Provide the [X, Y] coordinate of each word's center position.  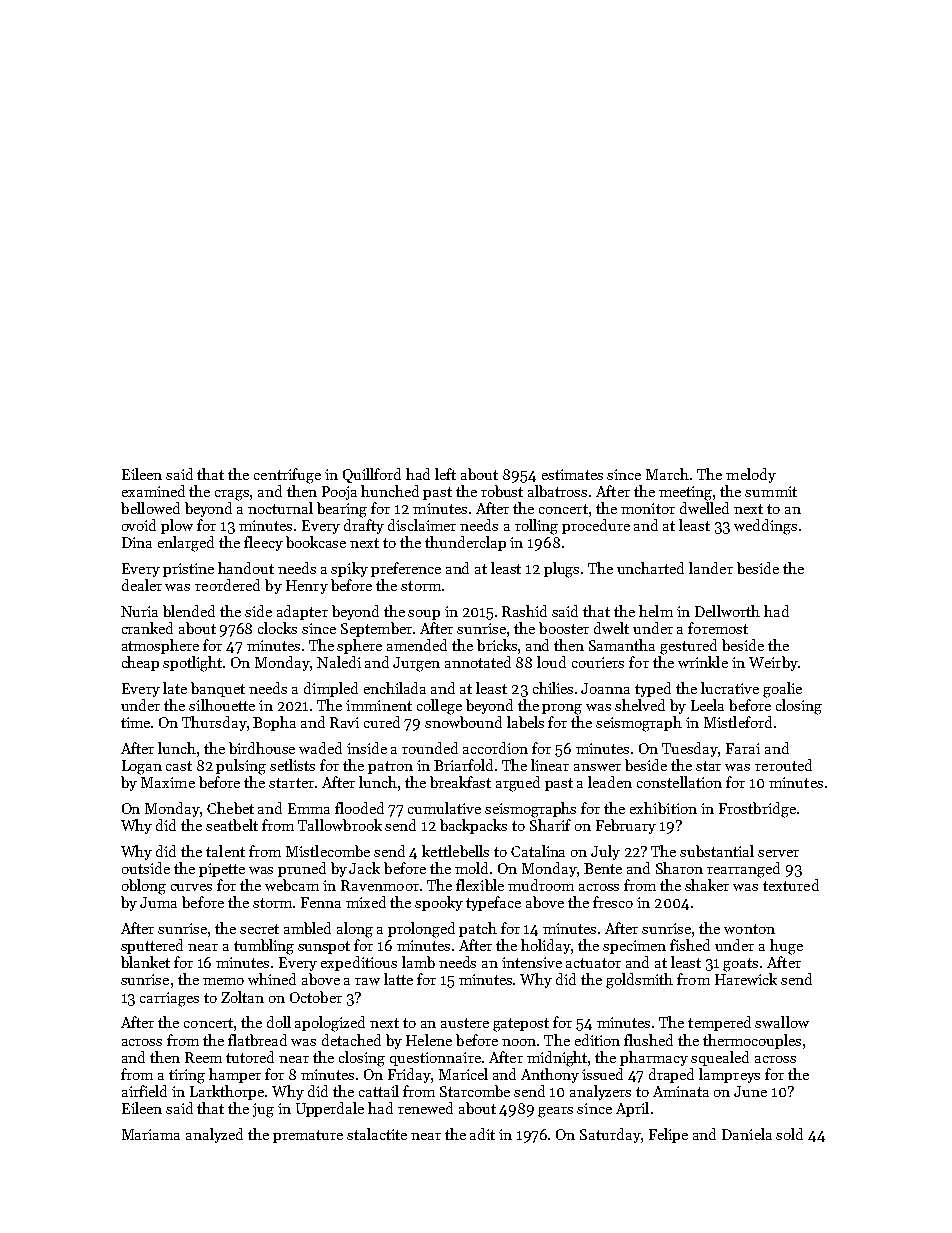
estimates [572, 474]
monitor [648, 508]
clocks [277, 628]
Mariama [151, 1134]
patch [478, 929]
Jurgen [416, 664]
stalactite [377, 1134]
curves [191, 887]
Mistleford [738, 722]
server [778, 853]
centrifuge [287, 476]
